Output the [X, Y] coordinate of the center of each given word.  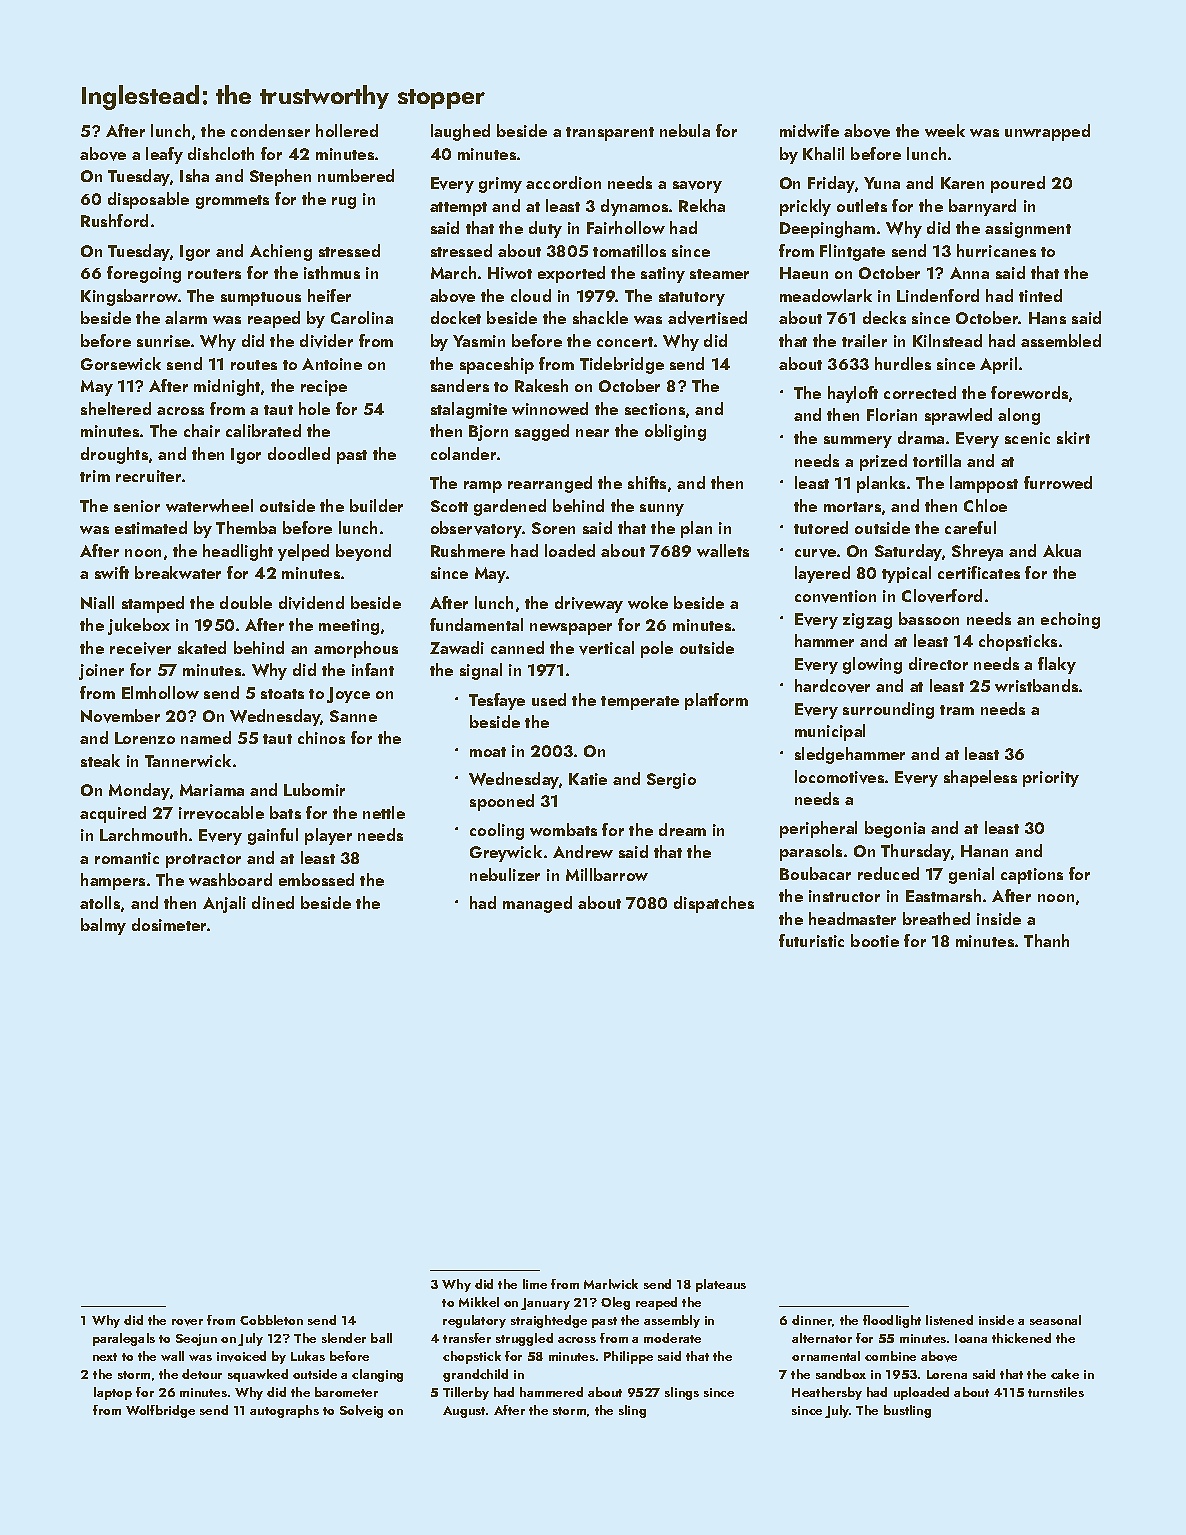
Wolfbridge [160, 1411]
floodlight [892, 1321]
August [464, 1412]
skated [202, 647]
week [945, 130]
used [549, 699]
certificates [979, 572]
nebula [685, 130]
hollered [347, 130]
